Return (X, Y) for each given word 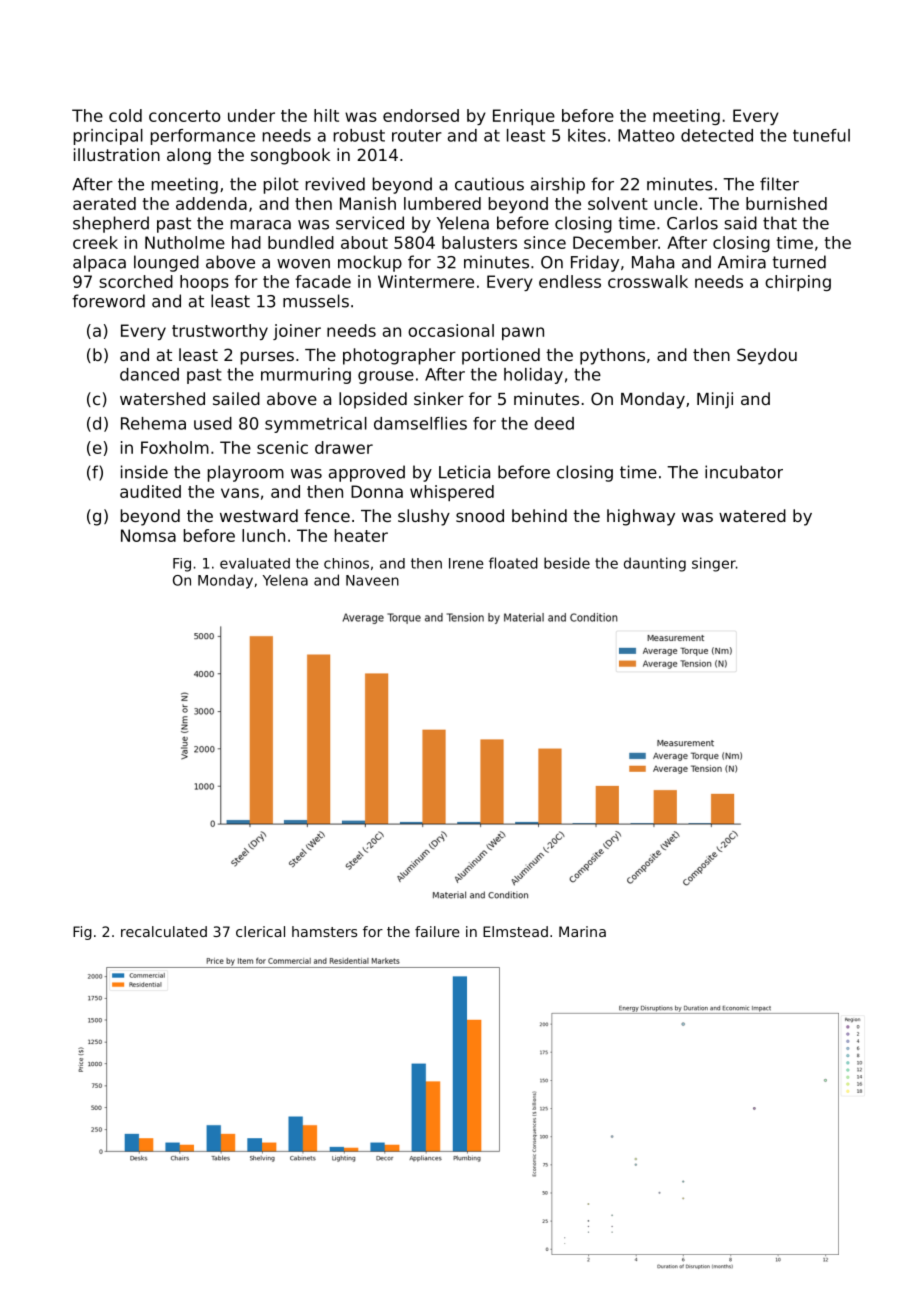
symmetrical (316, 425)
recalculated (164, 931)
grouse (386, 377)
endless (570, 281)
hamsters (324, 931)
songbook (290, 156)
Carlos (692, 223)
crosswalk (648, 281)
